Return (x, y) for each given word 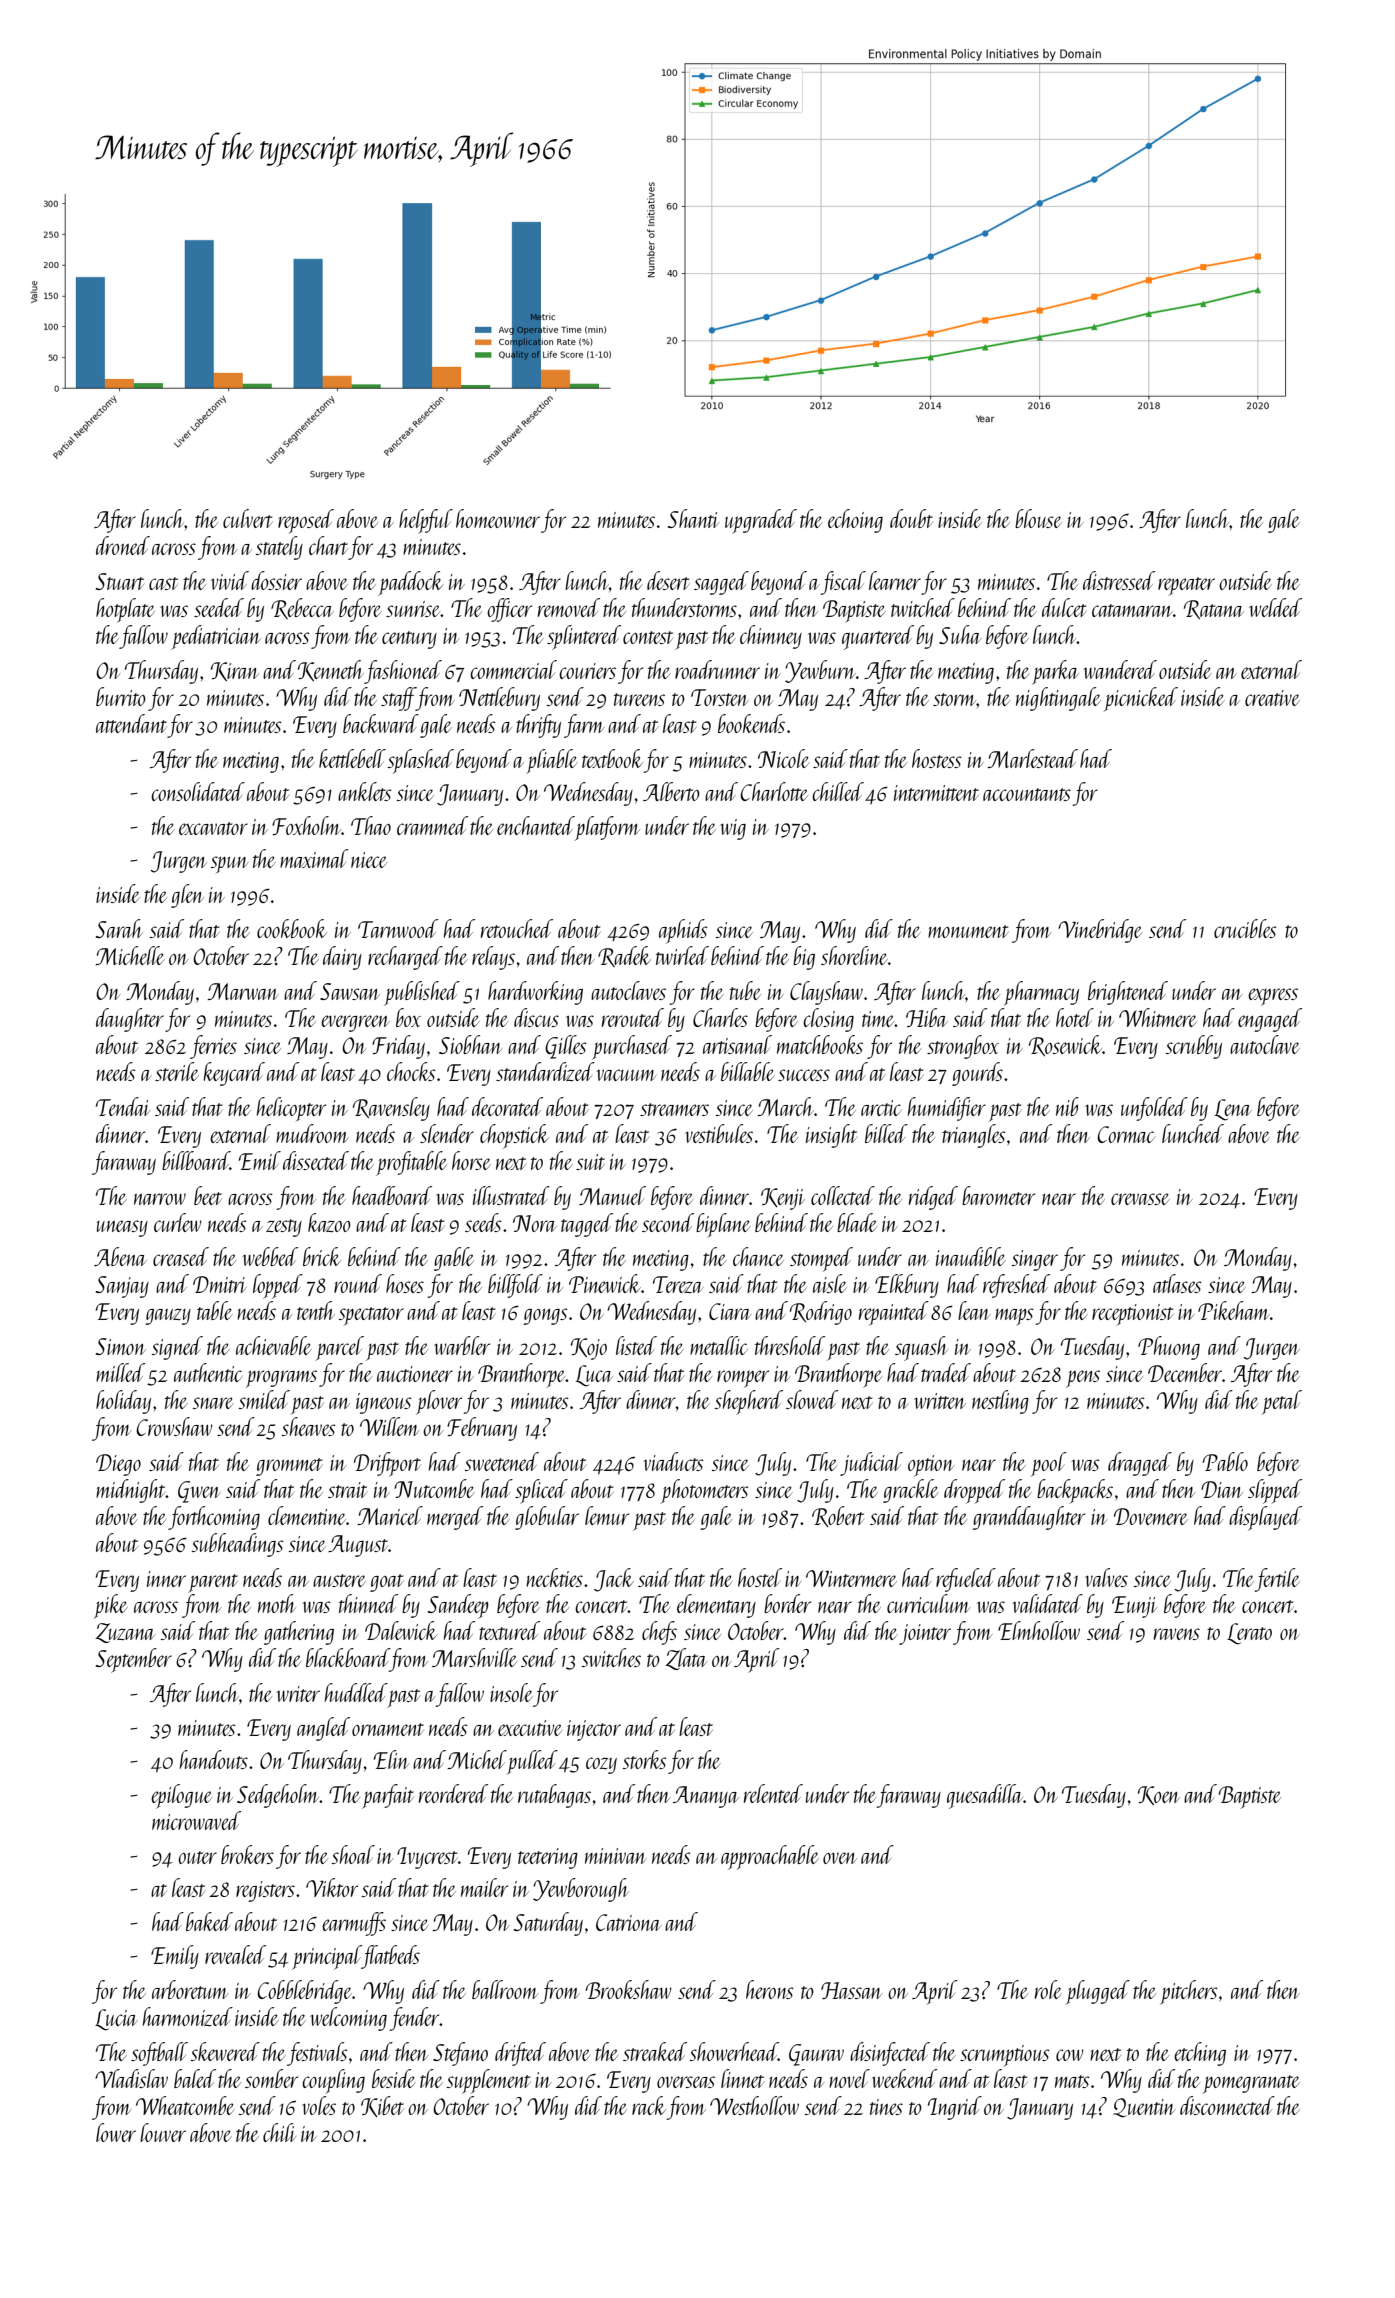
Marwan (243, 991)
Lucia (116, 2020)
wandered (1120, 669)
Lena (1233, 1110)
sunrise (413, 609)
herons (770, 1989)
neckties (554, 1577)
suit (590, 1162)
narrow (160, 1199)
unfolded (1154, 1109)
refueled (966, 1580)
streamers (674, 1109)
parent (213, 1583)
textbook (612, 758)
